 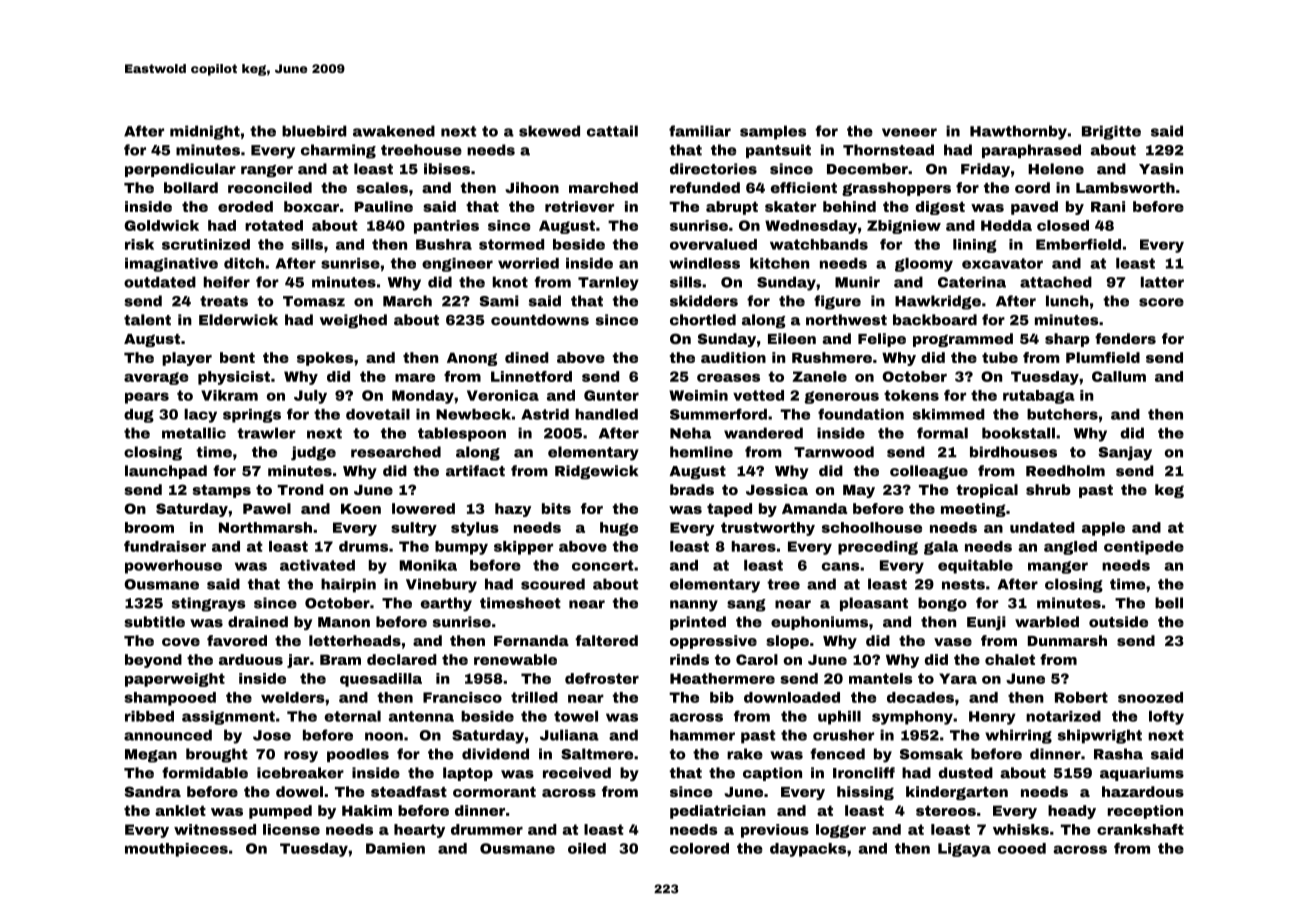 I want to click on caption, so click(x=772, y=774).
